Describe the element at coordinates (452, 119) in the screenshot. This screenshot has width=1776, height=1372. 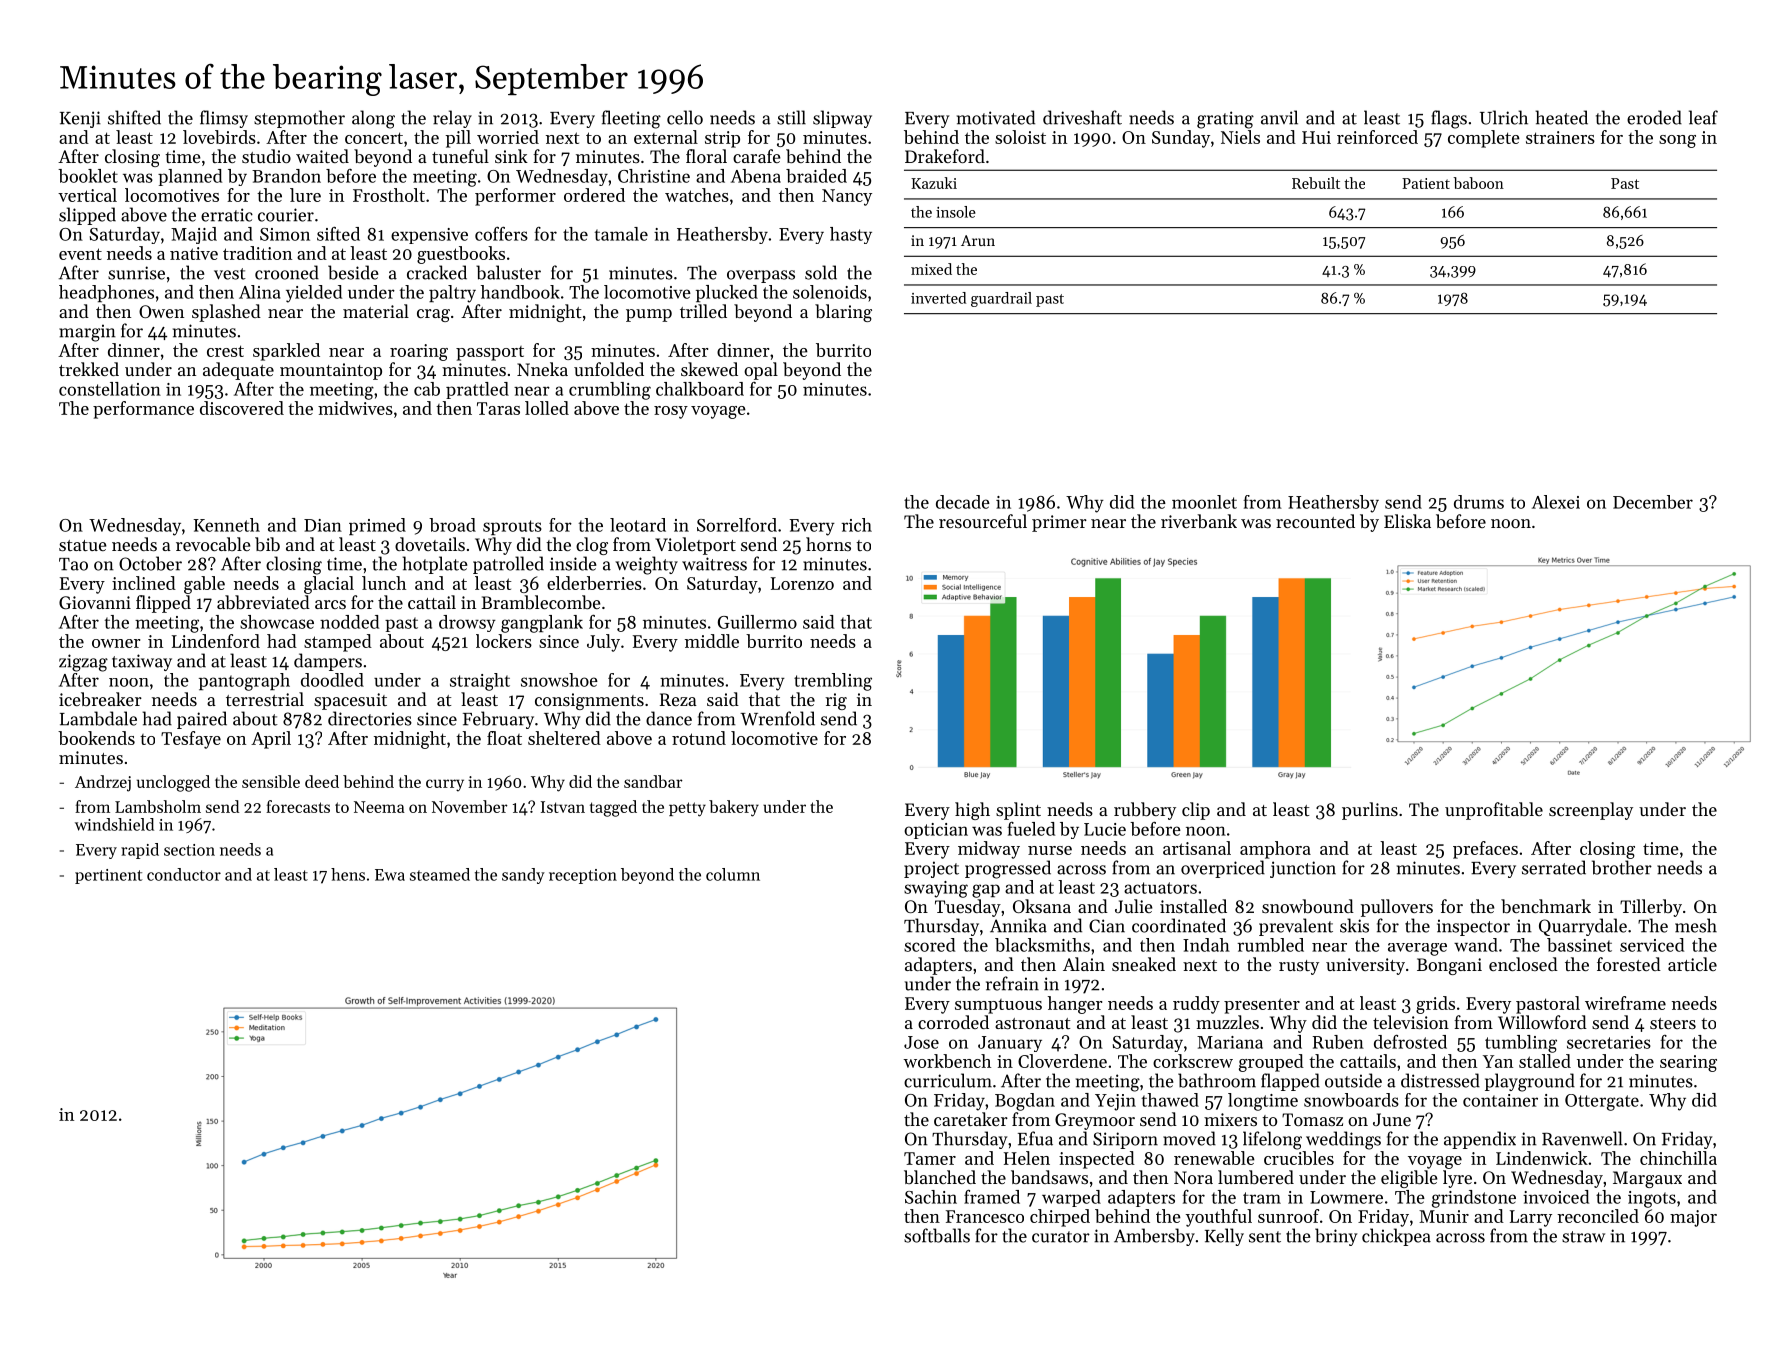
I see `relay` at that location.
